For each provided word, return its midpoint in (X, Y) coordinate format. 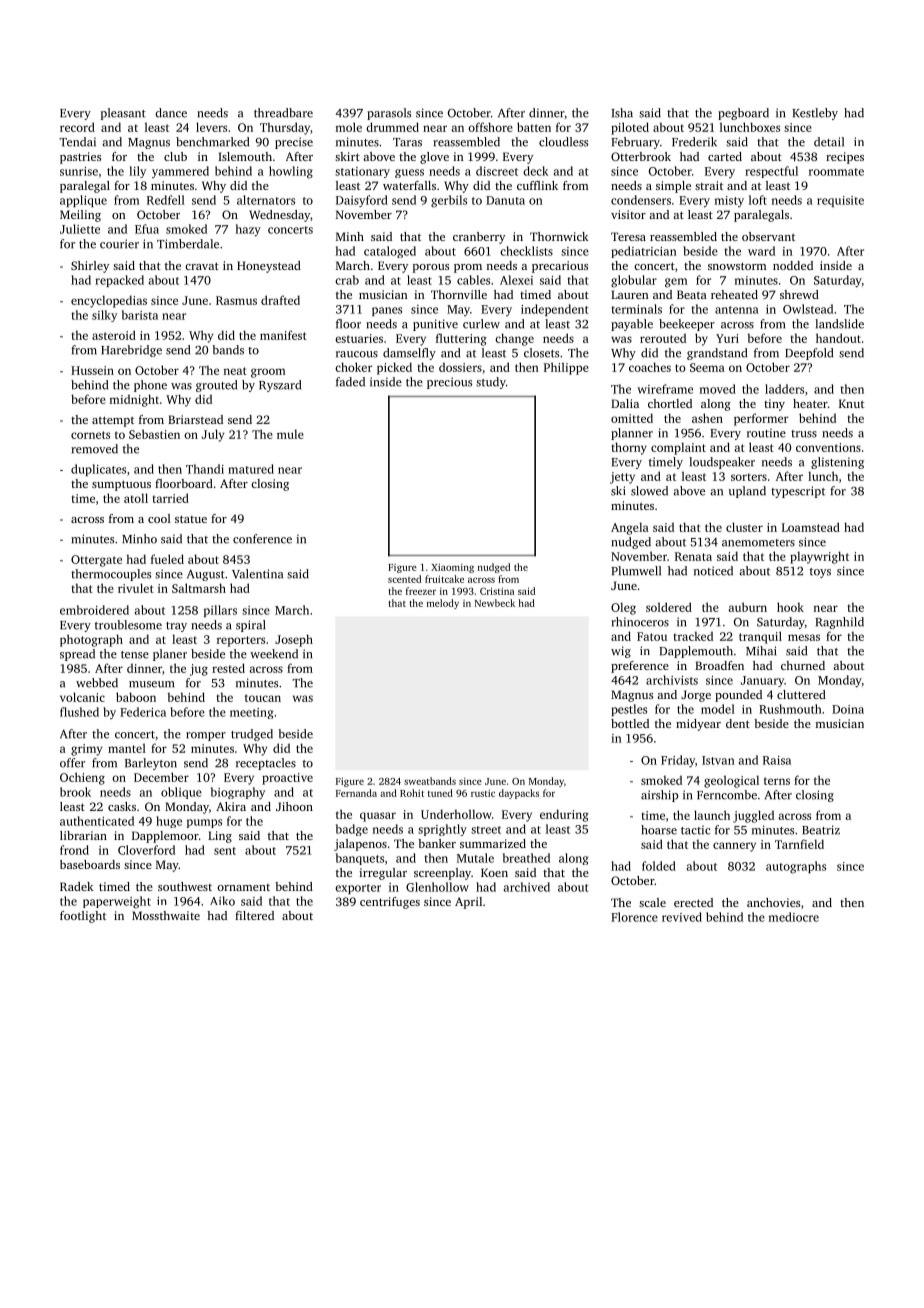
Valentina (257, 574)
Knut (851, 403)
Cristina (497, 591)
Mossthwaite (166, 915)
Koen (494, 872)
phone (150, 386)
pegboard (743, 114)
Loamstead (811, 527)
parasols (389, 114)
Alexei (516, 280)
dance (171, 113)
